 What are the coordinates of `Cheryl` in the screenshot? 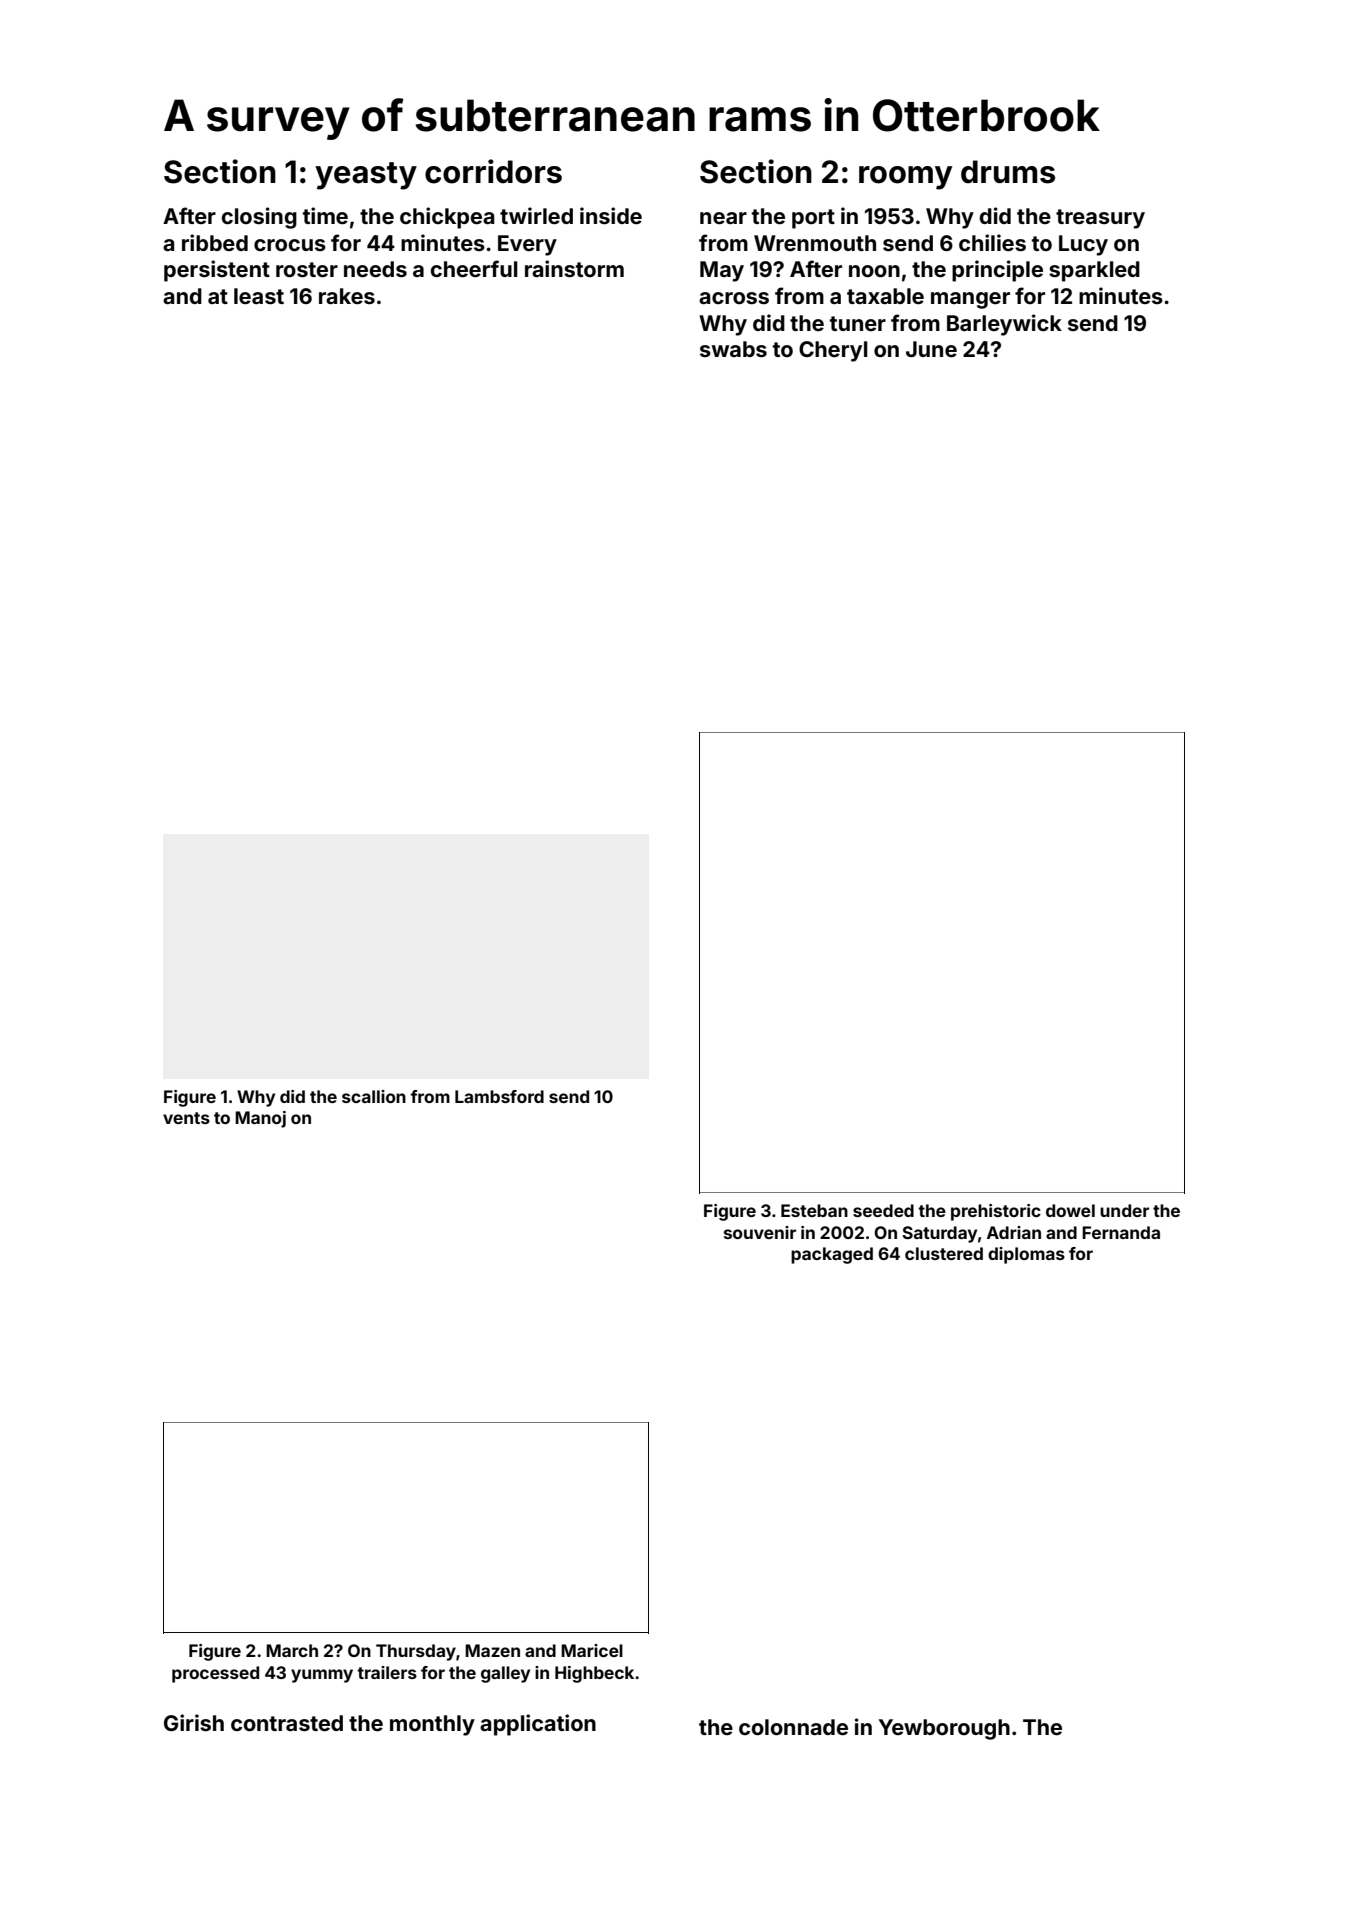 It's located at (833, 351).
